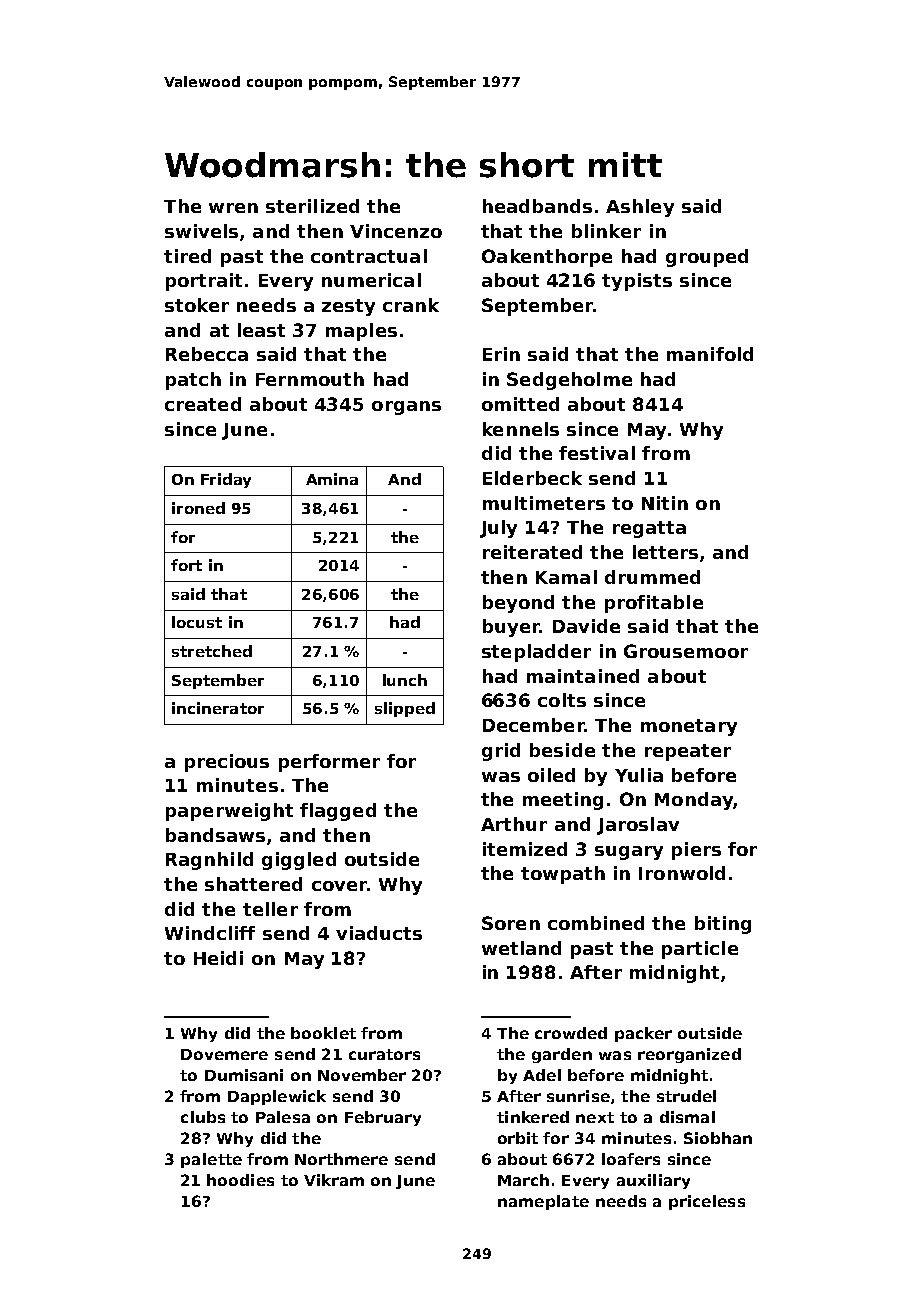 Image resolution: width=924 pixels, height=1311 pixels. I want to click on monetary, so click(689, 727).
